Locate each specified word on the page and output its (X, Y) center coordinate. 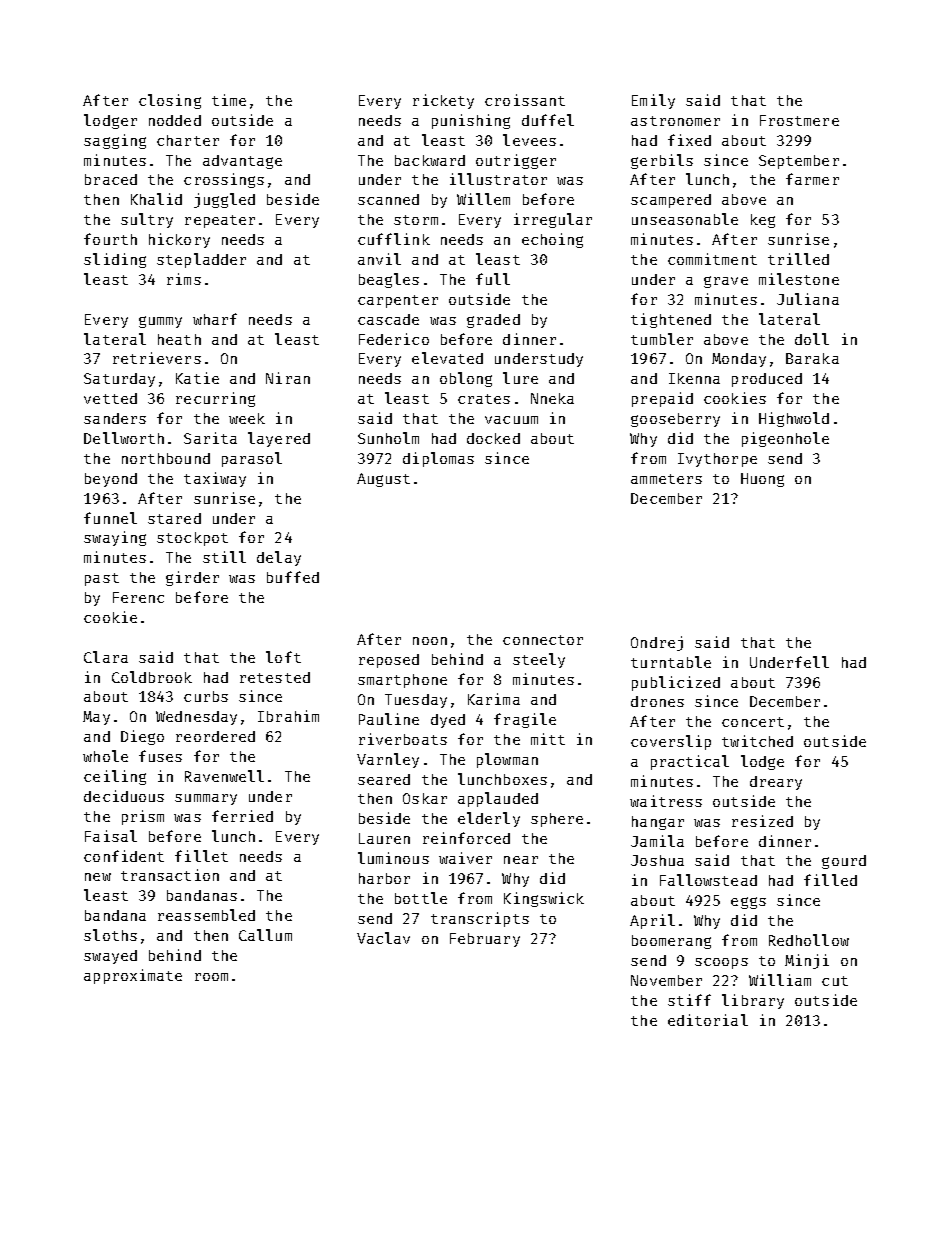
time (229, 100)
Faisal (111, 836)
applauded (498, 799)
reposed (389, 661)
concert (753, 722)
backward (430, 160)
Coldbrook (152, 677)
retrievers (157, 358)
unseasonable (685, 219)
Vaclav (383, 938)
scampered (671, 201)
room (211, 977)
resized (762, 821)
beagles (389, 280)
